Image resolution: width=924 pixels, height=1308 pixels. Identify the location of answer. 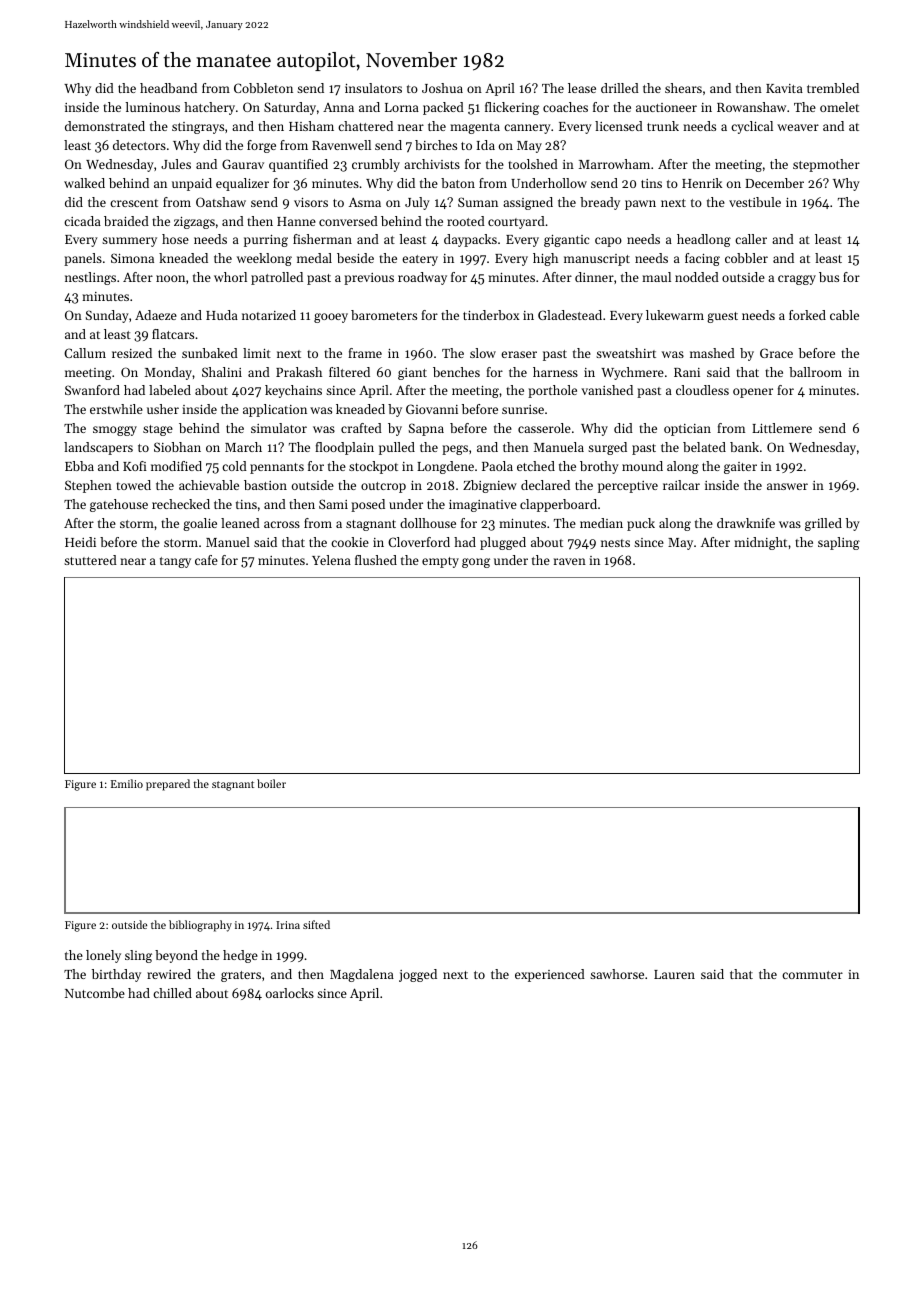
(787, 486).
